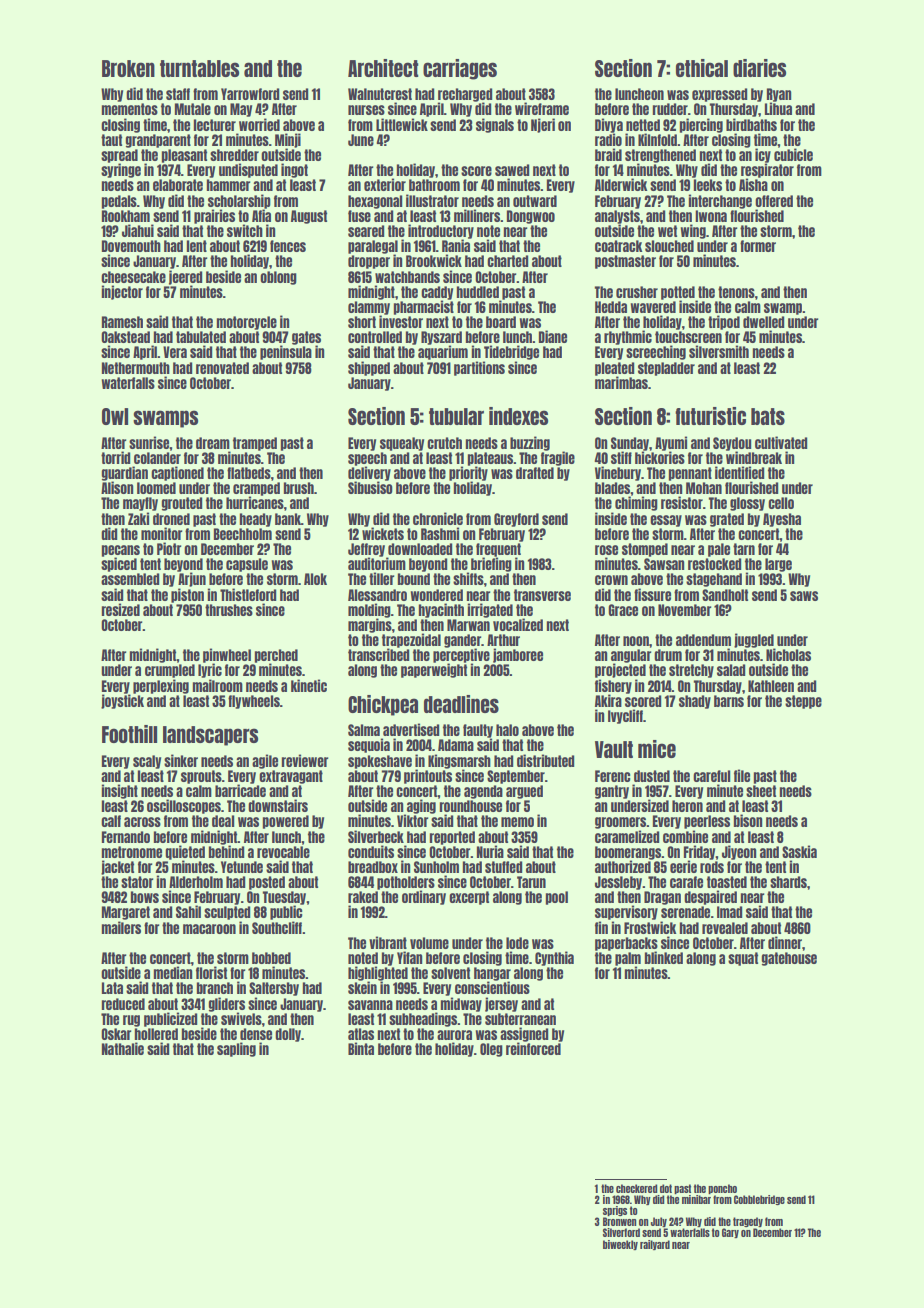 This screenshot has width=924, height=1308. Describe the element at coordinates (754, 640) in the screenshot. I see `juggled` at that location.
